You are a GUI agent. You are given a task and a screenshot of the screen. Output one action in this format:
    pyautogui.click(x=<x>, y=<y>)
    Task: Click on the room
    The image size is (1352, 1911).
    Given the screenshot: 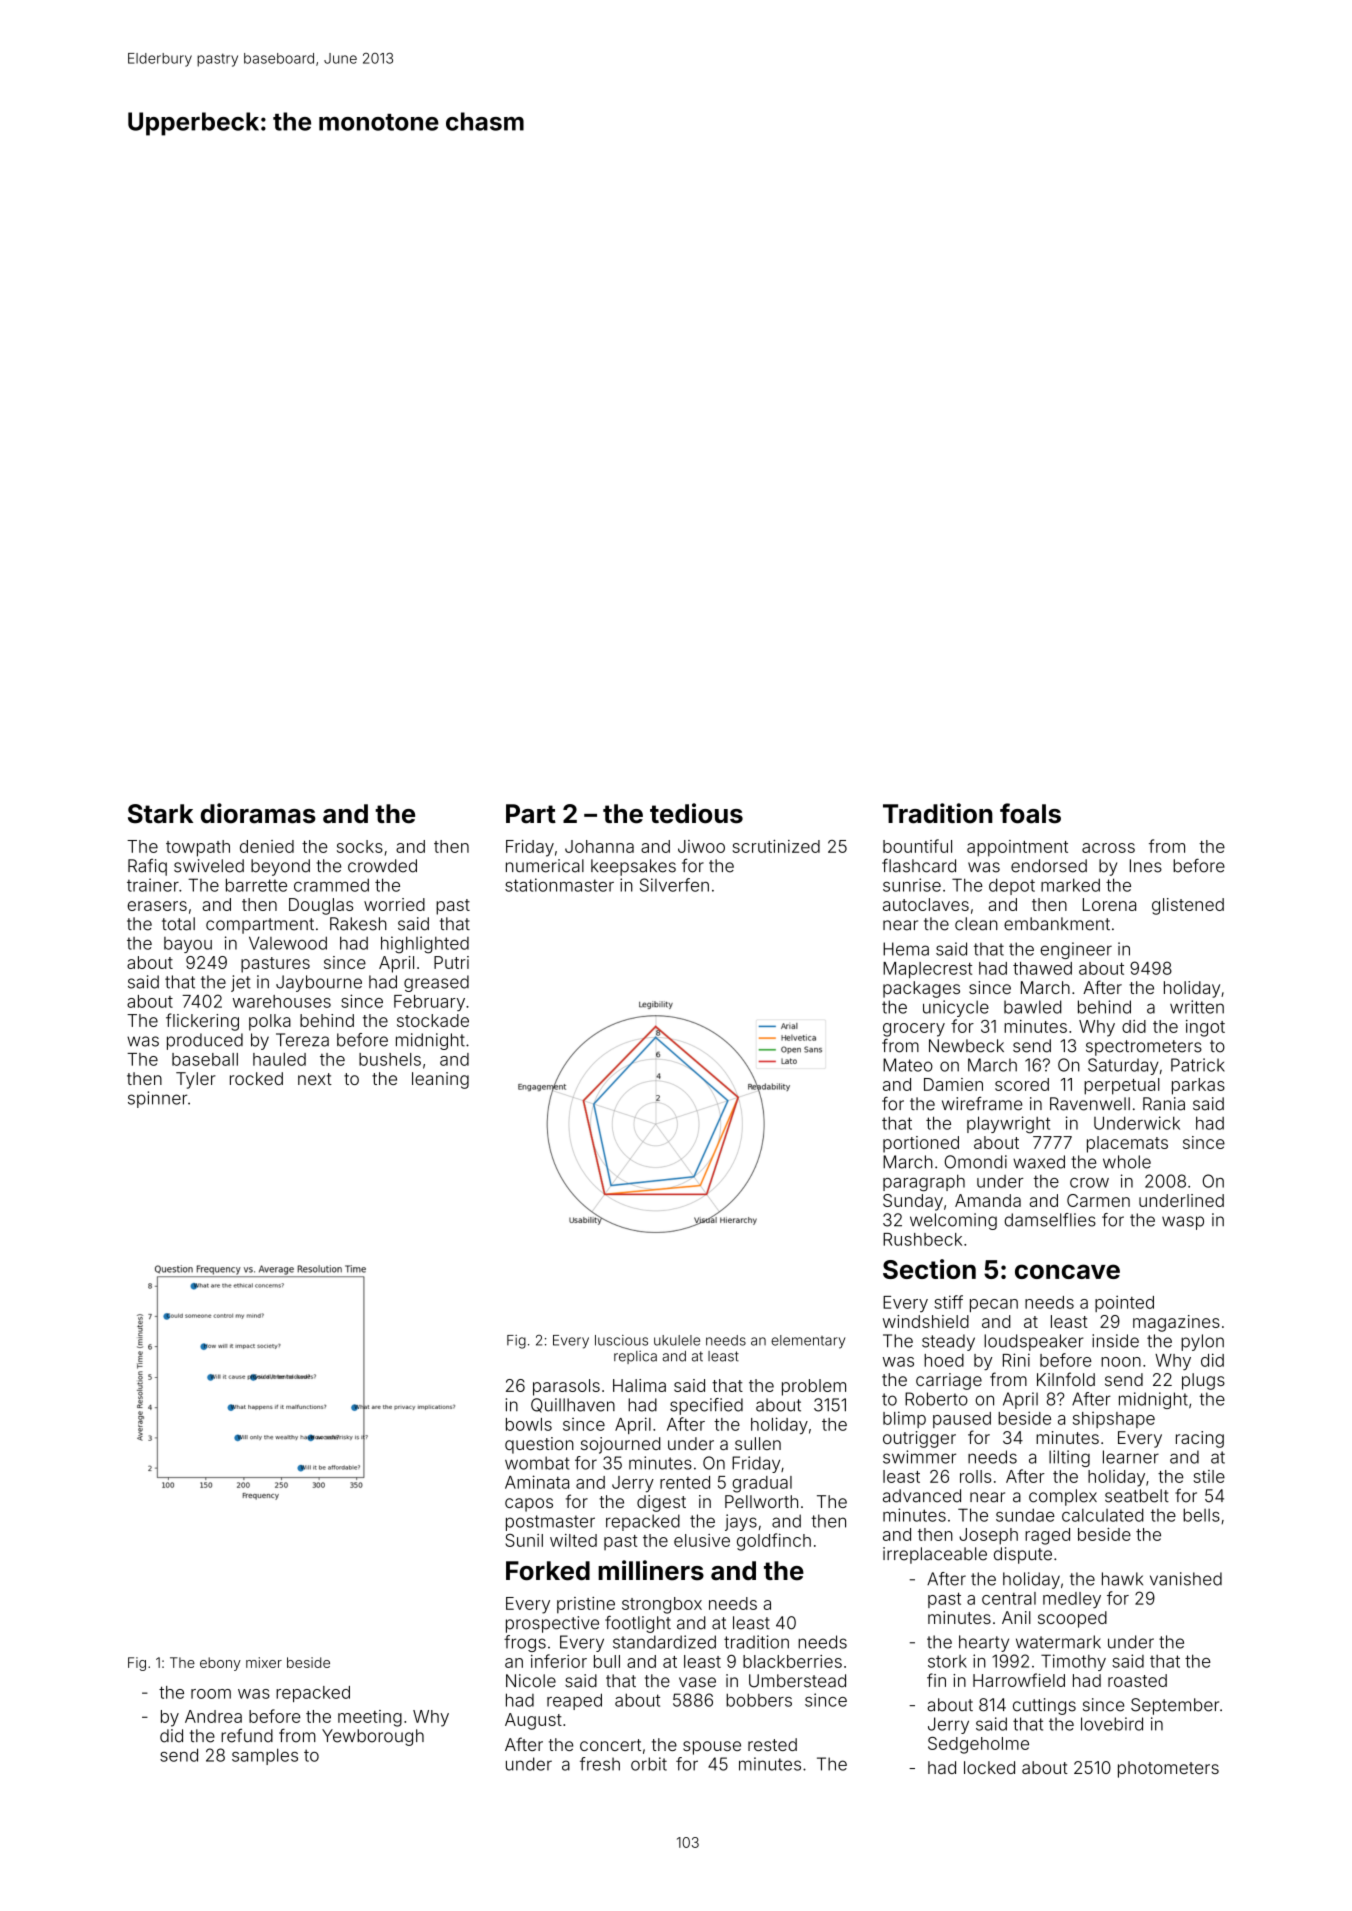 What is the action you would take?
    pyautogui.click(x=211, y=1694)
